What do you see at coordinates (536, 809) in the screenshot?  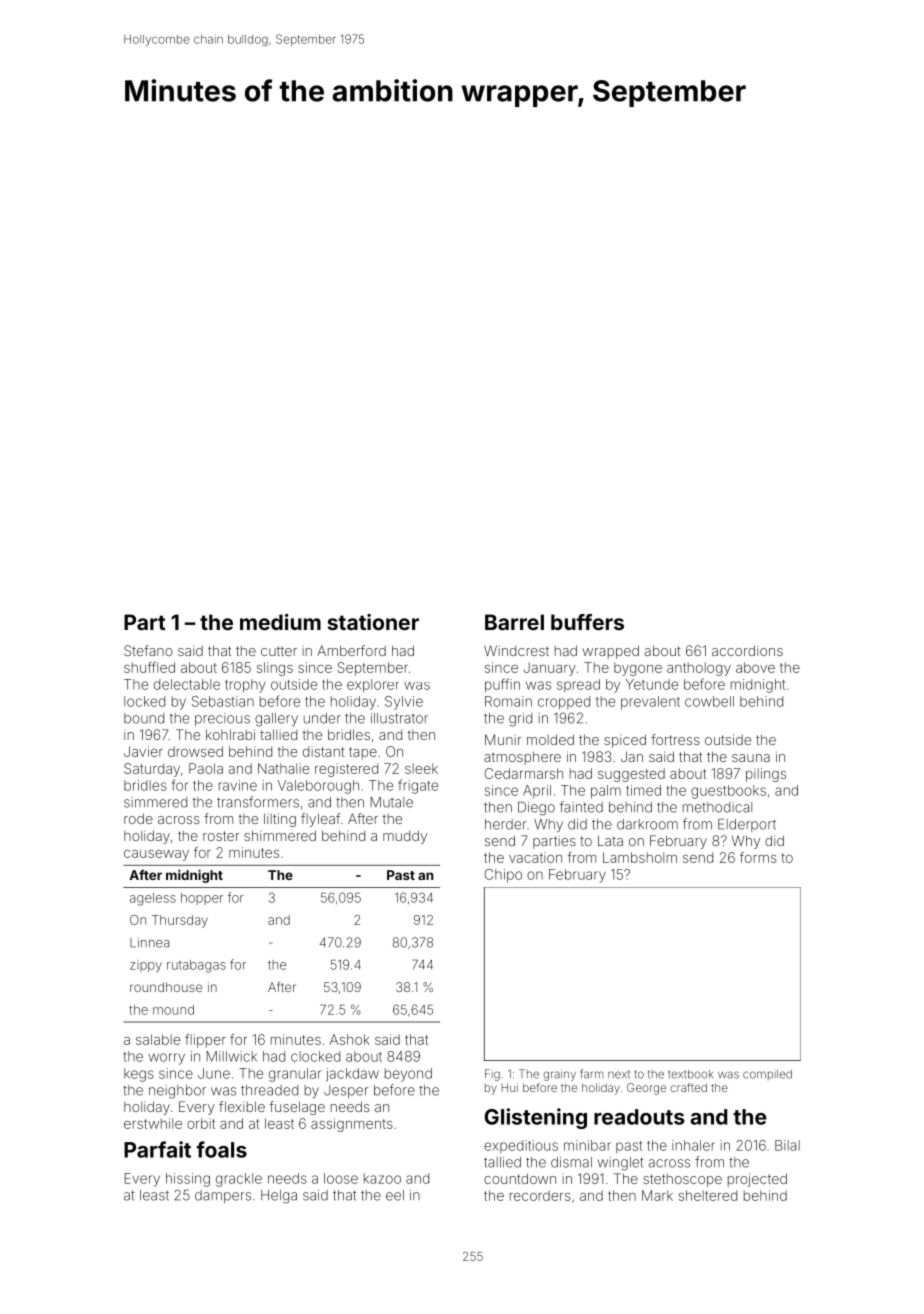 I see `Diego` at bounding box center [536, 809].
